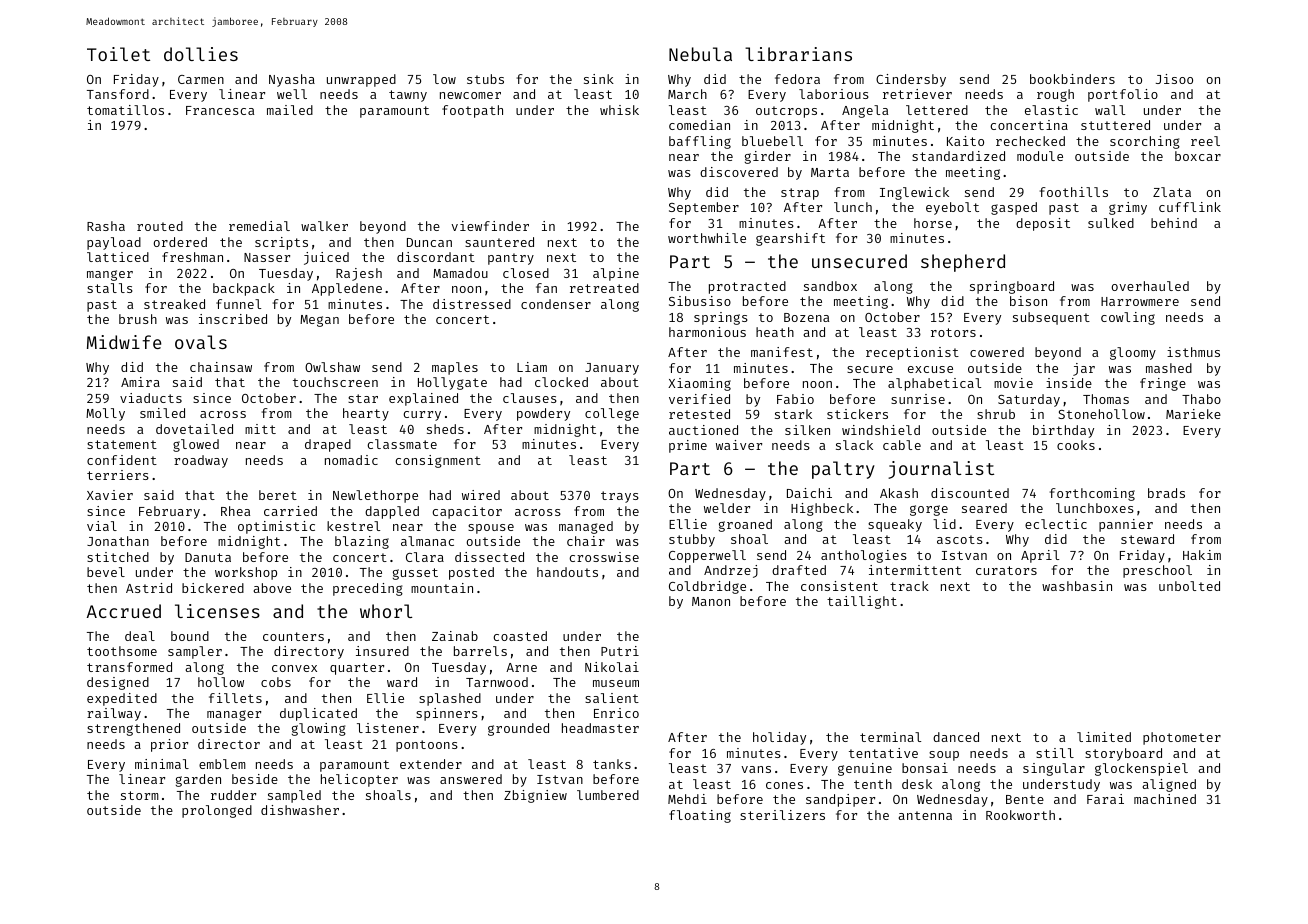  What do you see at coordinates (118, 54) in the document?
I see `Toilet` at bounding box center [118, 54].
